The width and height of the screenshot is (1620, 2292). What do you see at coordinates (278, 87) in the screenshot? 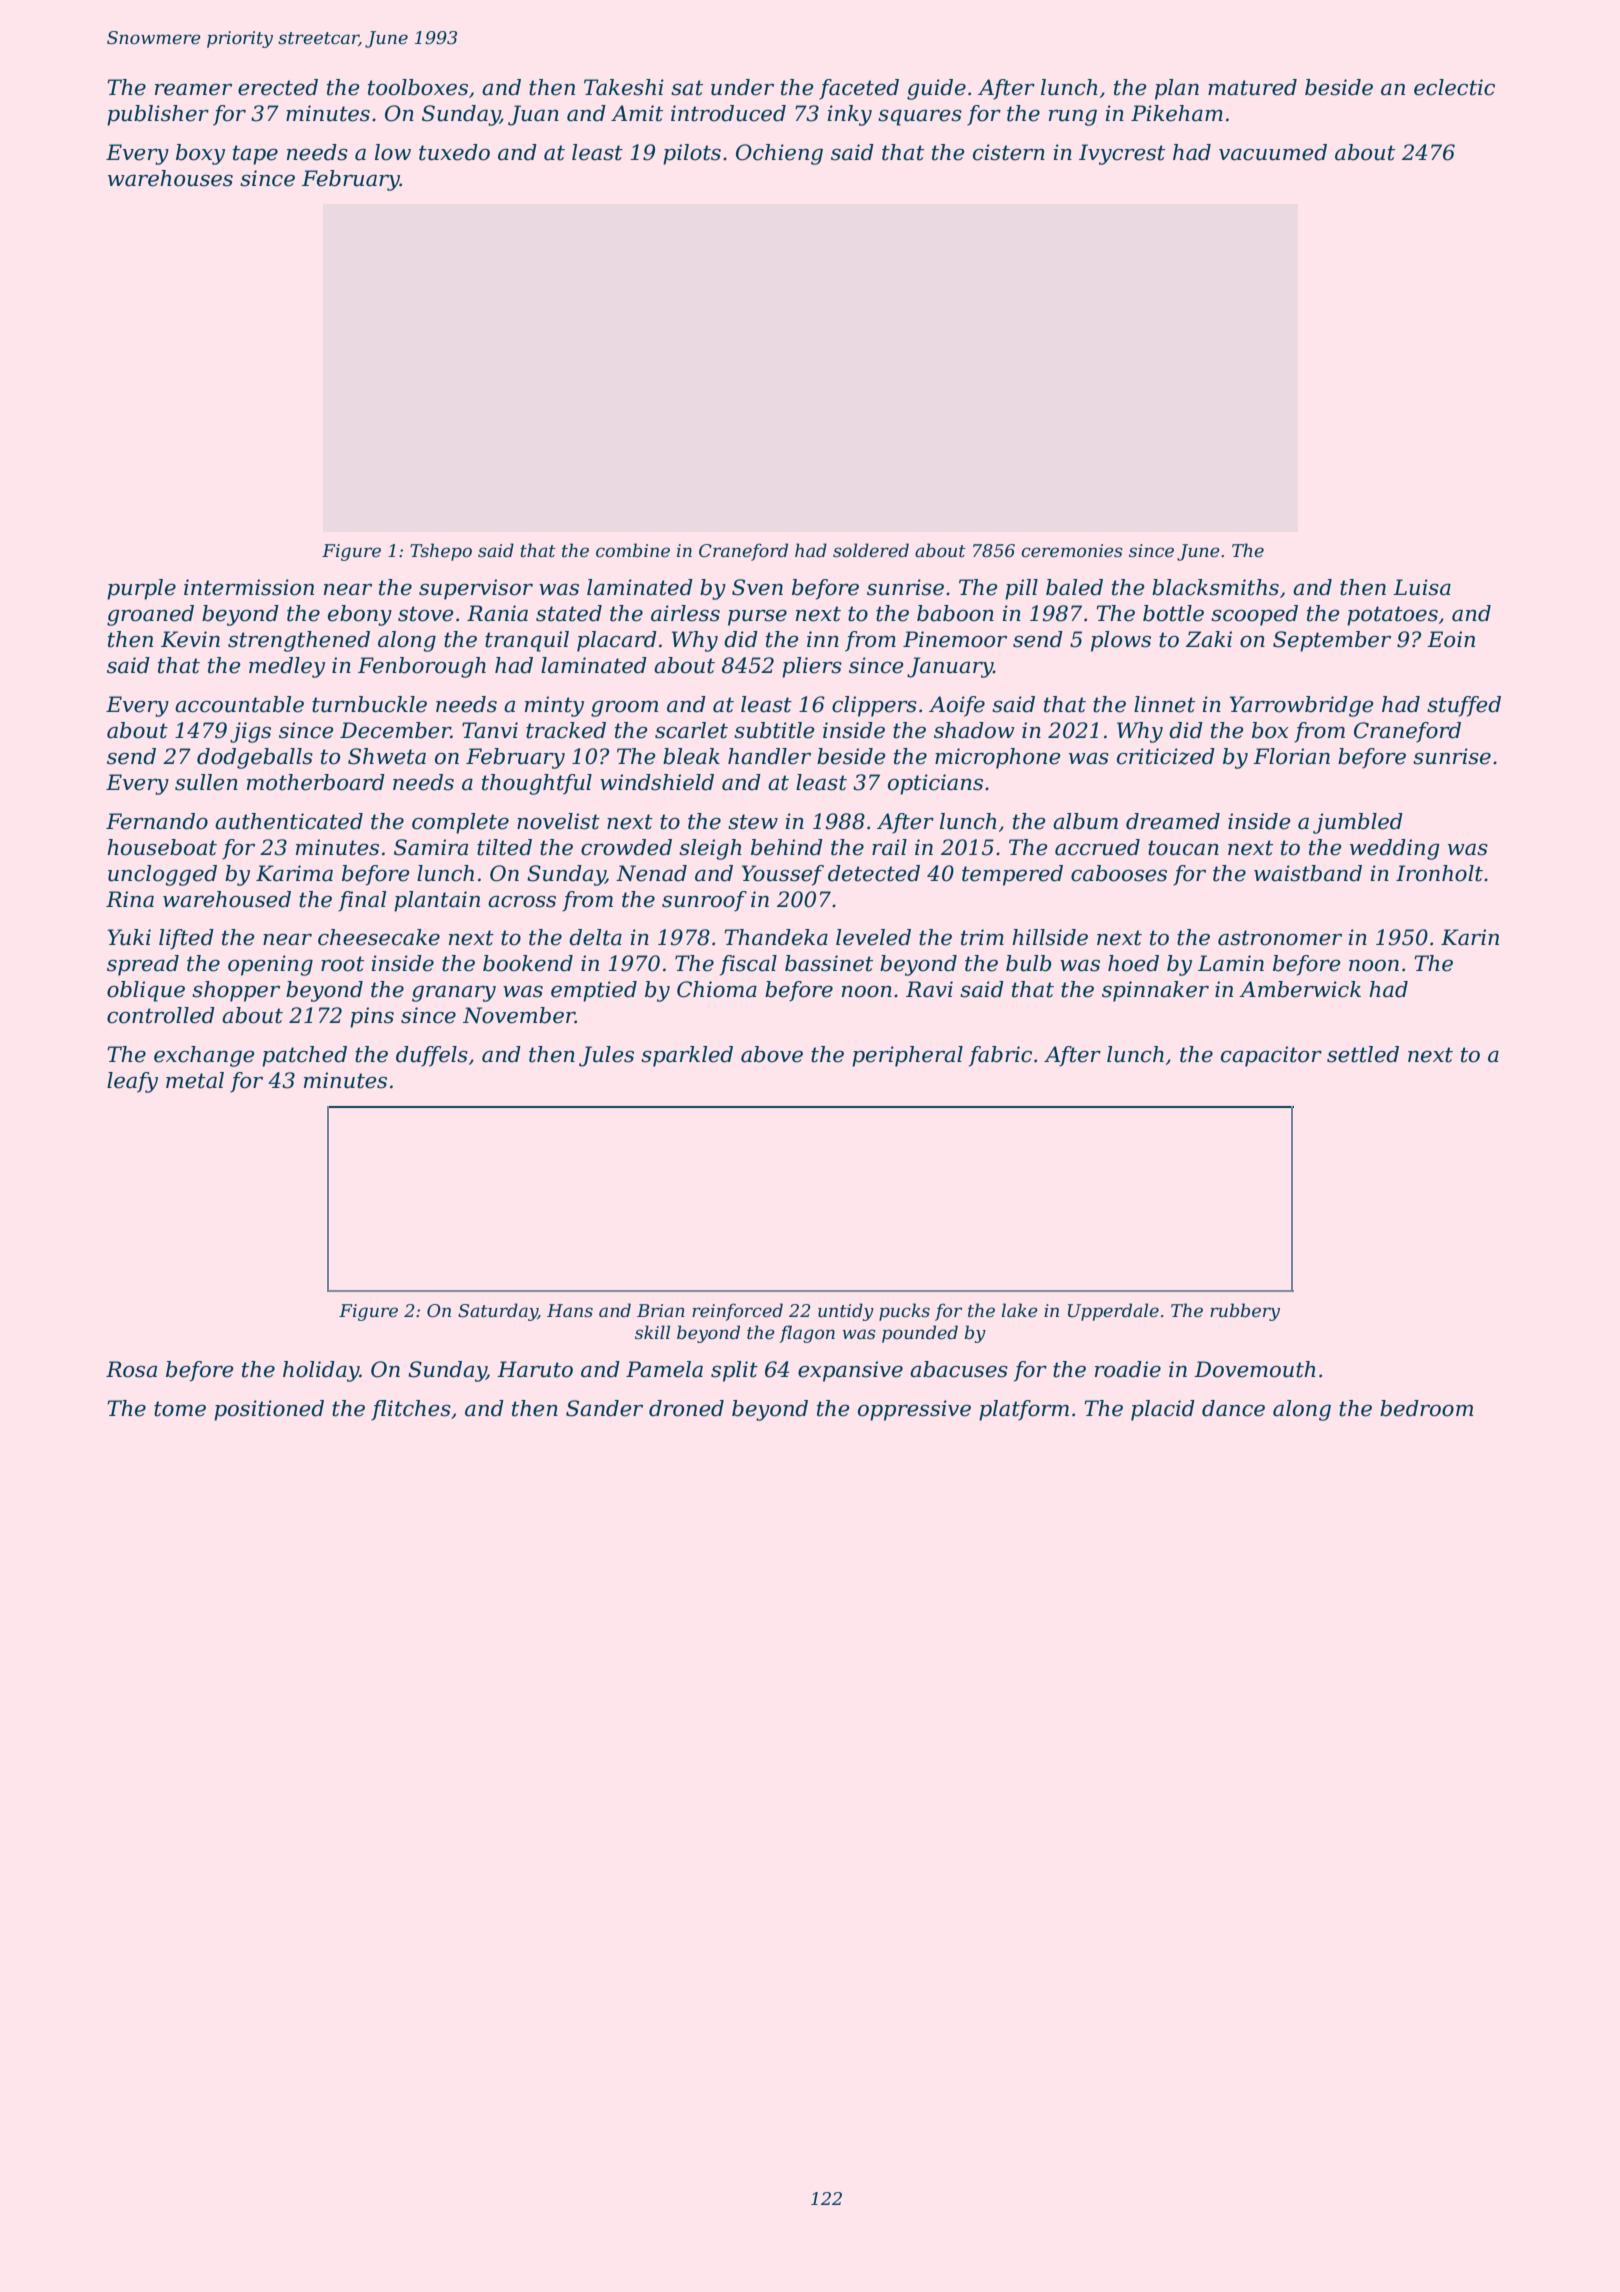
I see `erected` at bounding box center [278, 87].
